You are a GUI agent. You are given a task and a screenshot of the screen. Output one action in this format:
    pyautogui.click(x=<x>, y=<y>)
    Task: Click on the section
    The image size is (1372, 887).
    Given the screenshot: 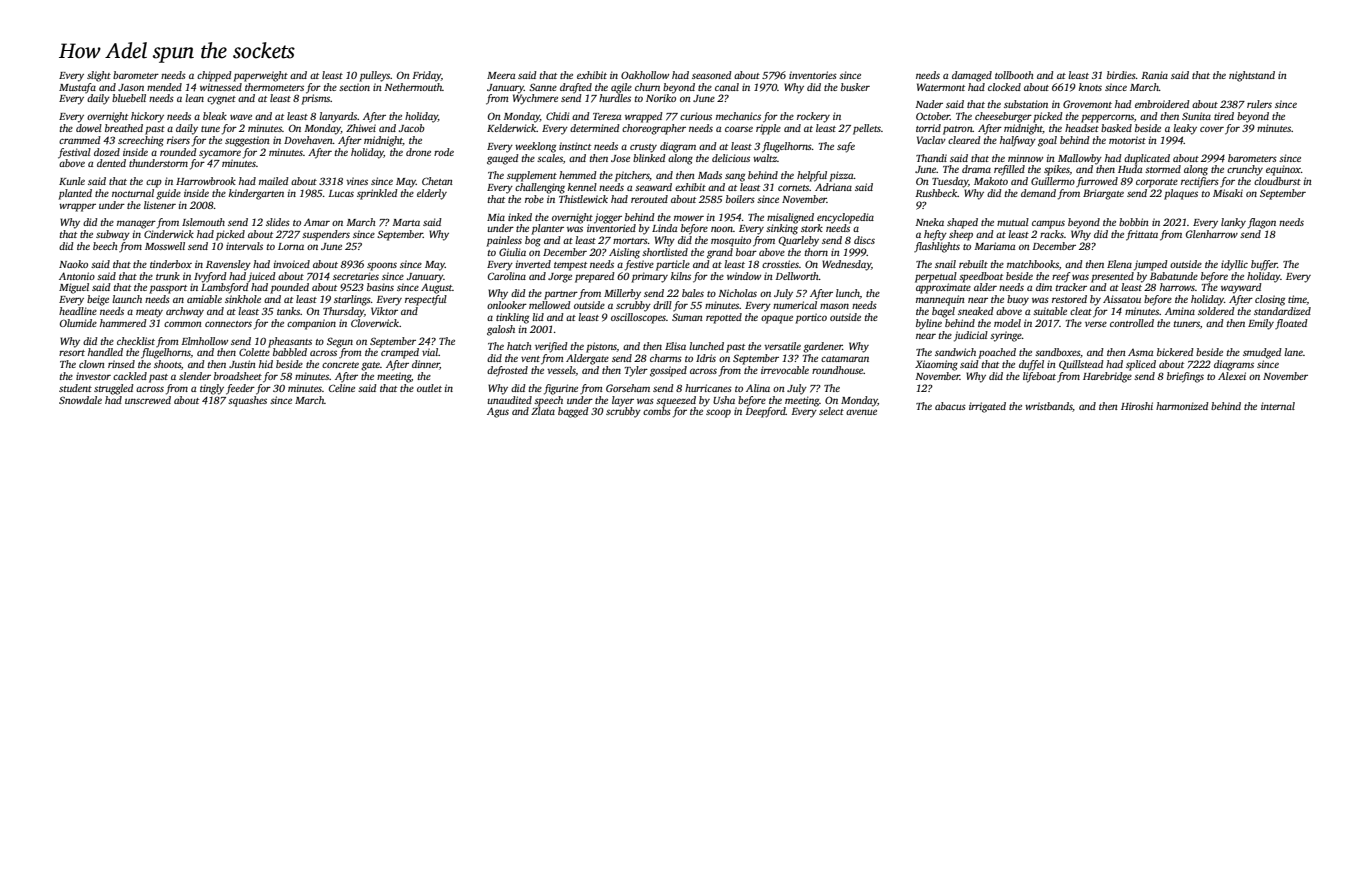 What is the action you would take?
    pyautogui.click(x=354, y=87)
